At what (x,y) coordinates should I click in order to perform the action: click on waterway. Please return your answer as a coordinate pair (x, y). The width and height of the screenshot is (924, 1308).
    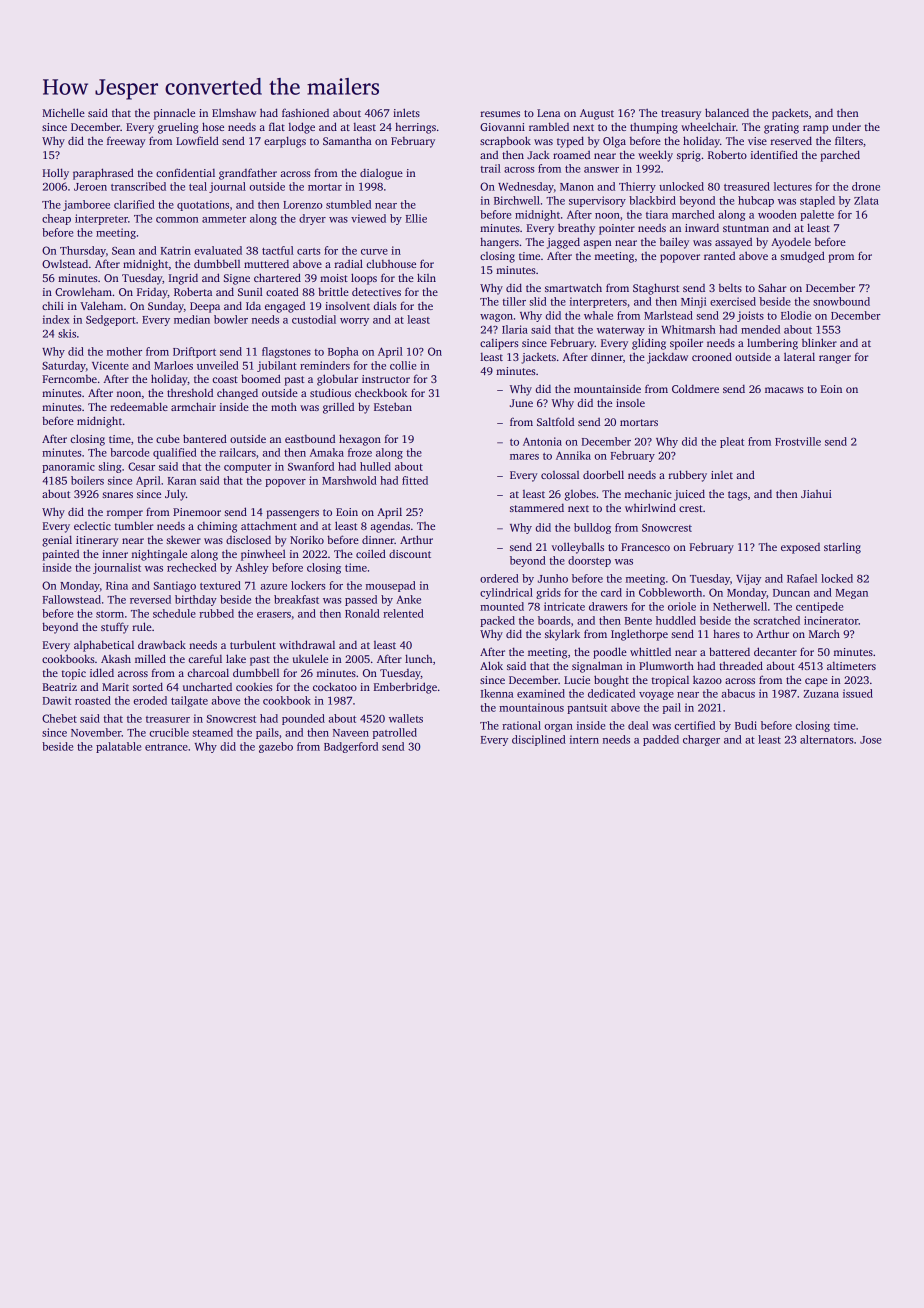
    Looking at the image, I should click on (621, 331).
